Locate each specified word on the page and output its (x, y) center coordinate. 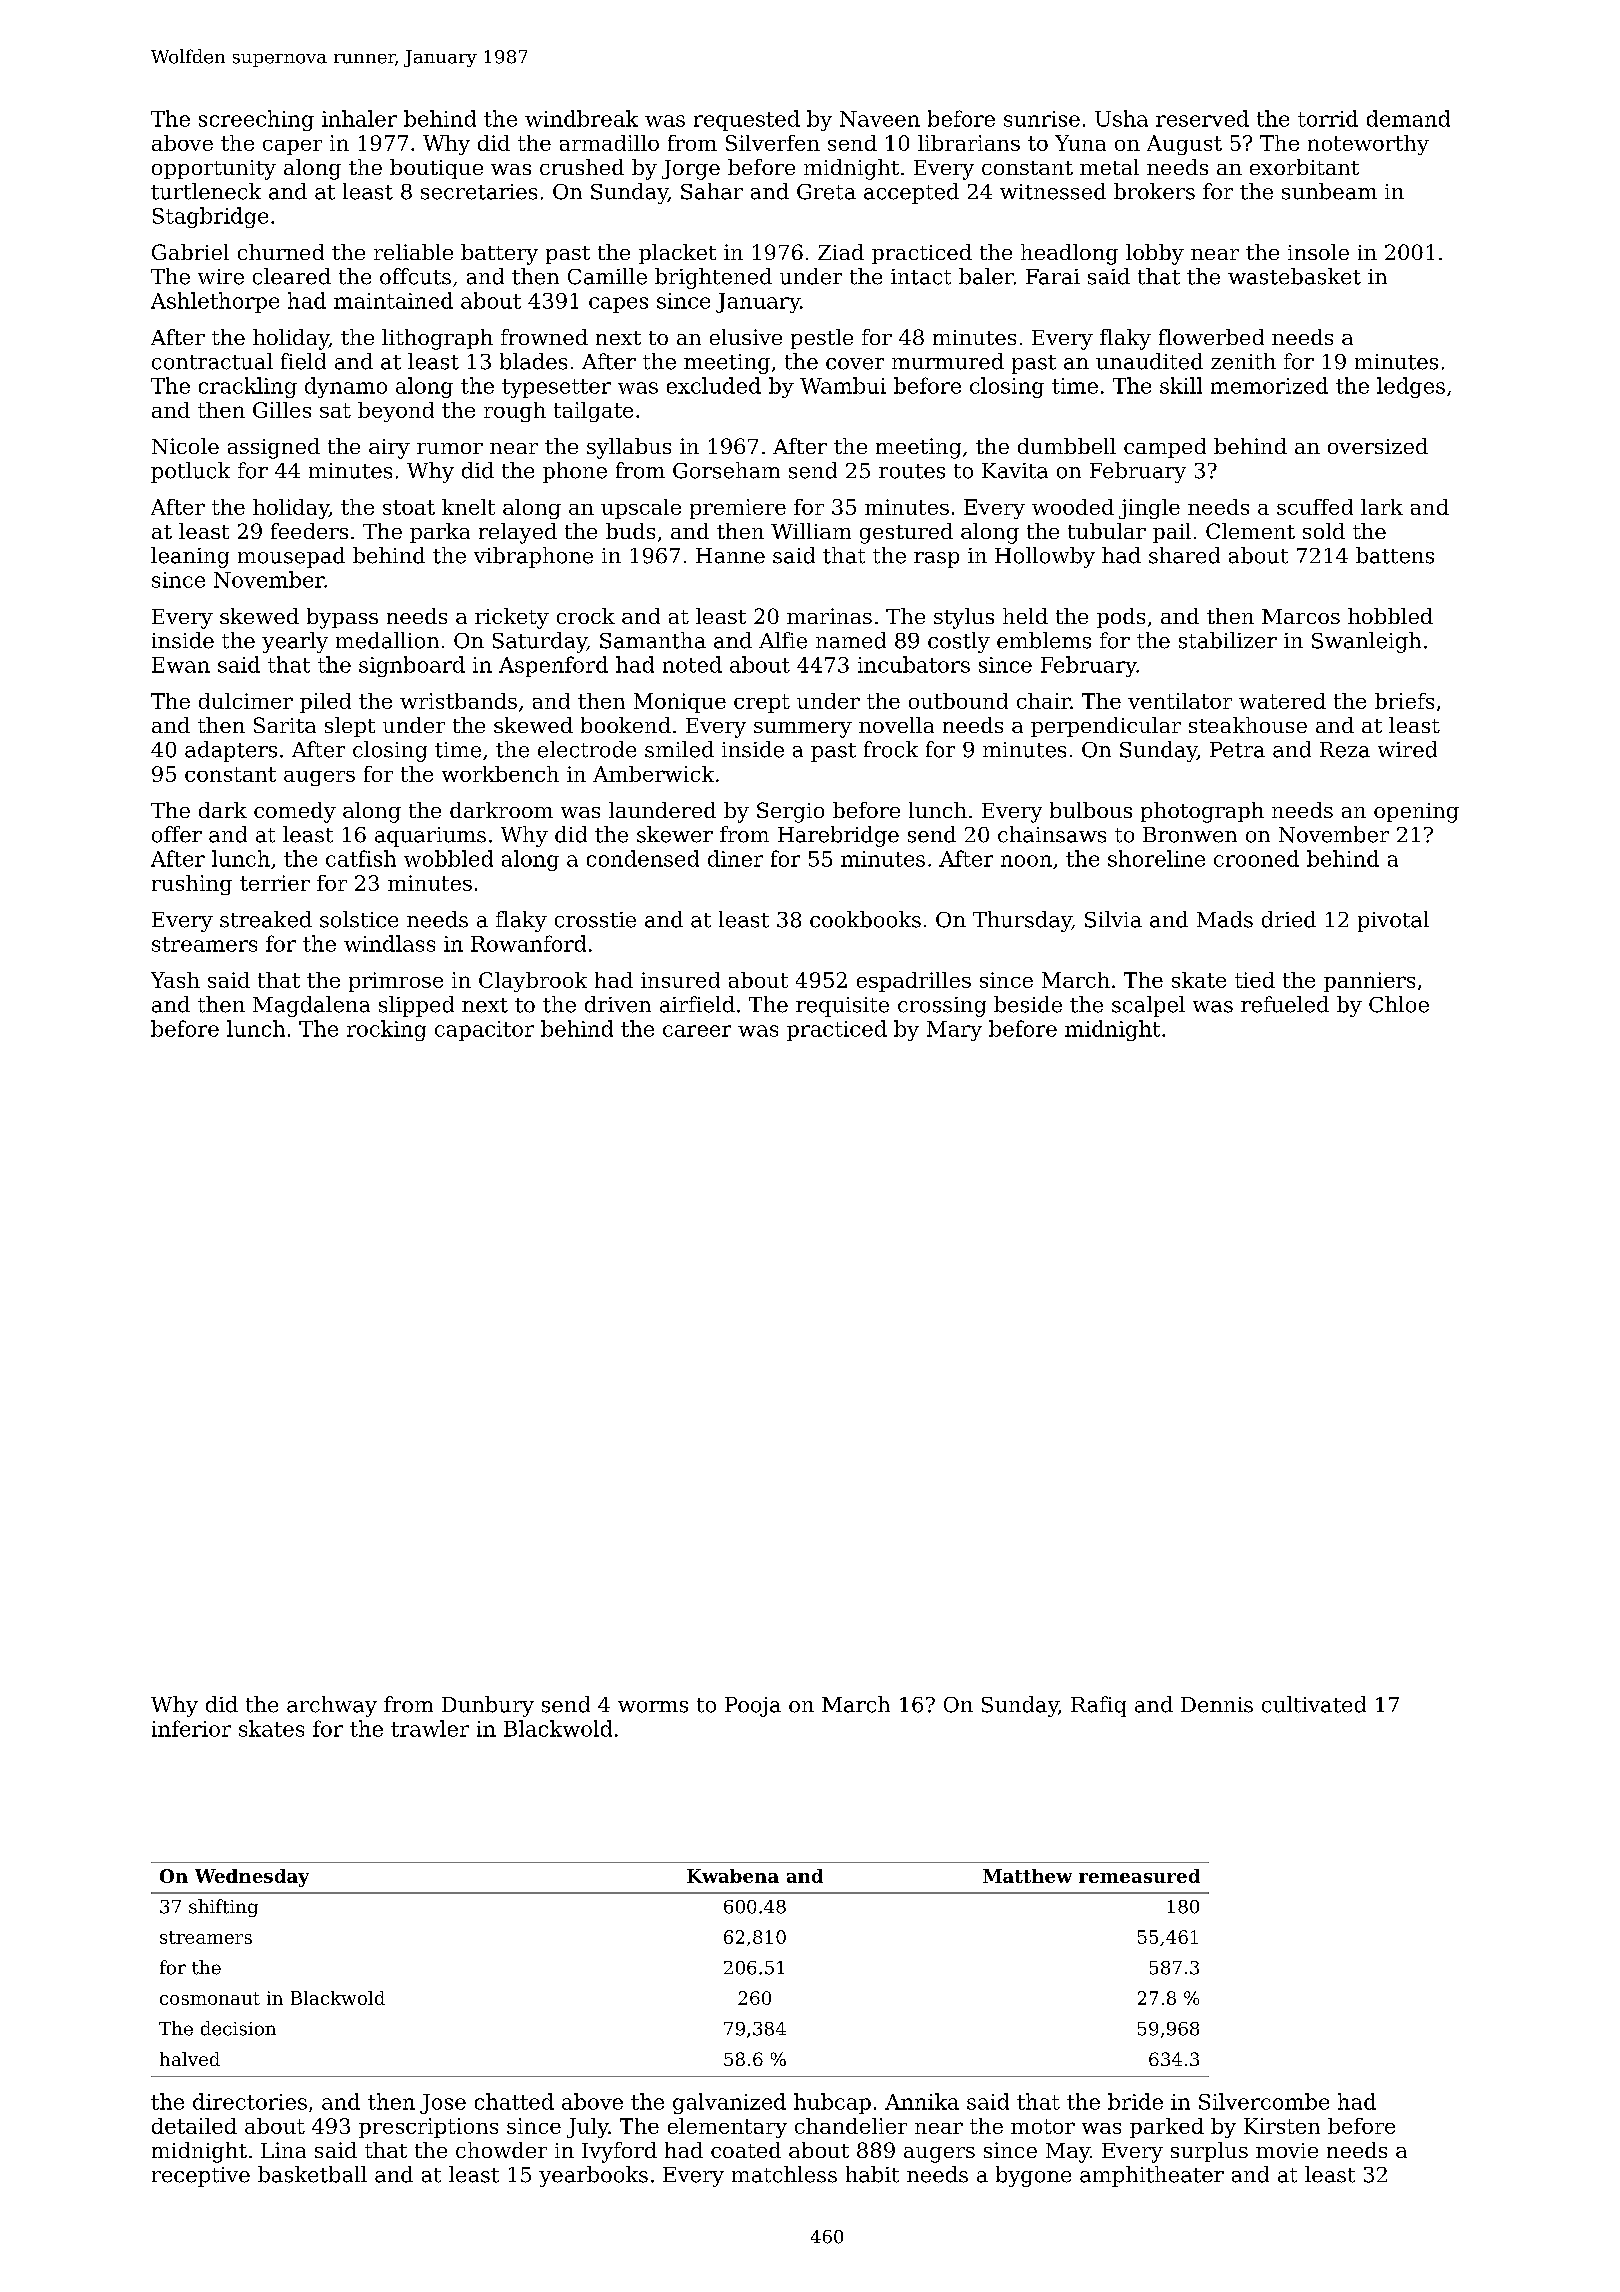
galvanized (729, 2103)
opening (1416, 813)
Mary (954, 1031)
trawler (430, 1728)
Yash (175, 980)
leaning (190, 557)
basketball (312, 2174)
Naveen (880, 119)
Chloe (1399, 1004)
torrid (1328, 118)
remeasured (1139, 1876)
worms (653, 1707)
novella (896, 725)
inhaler (359, 118)
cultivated (1314, 1704)
